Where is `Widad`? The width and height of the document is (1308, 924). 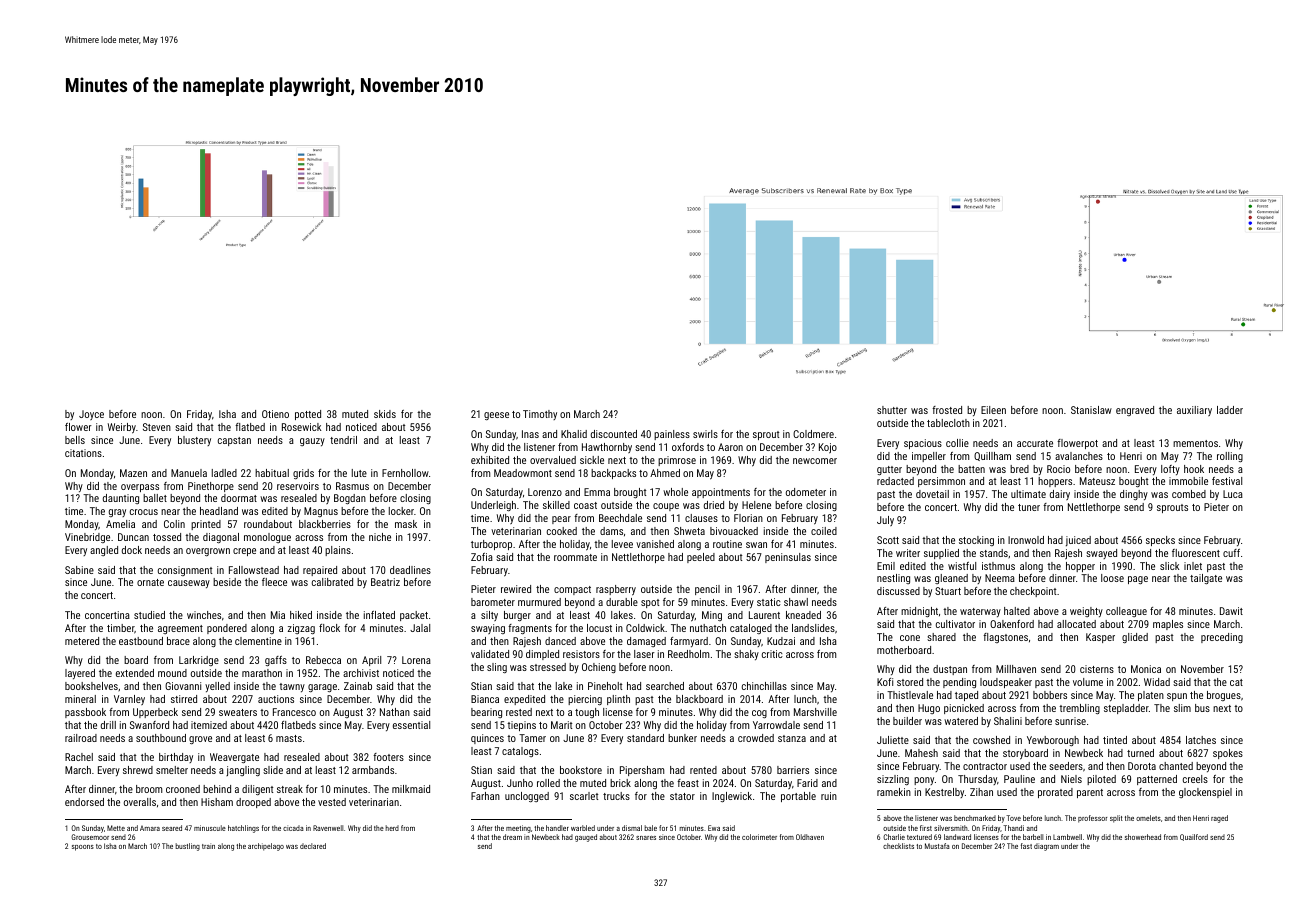
Widad is located at coordinates (1157, 682).
